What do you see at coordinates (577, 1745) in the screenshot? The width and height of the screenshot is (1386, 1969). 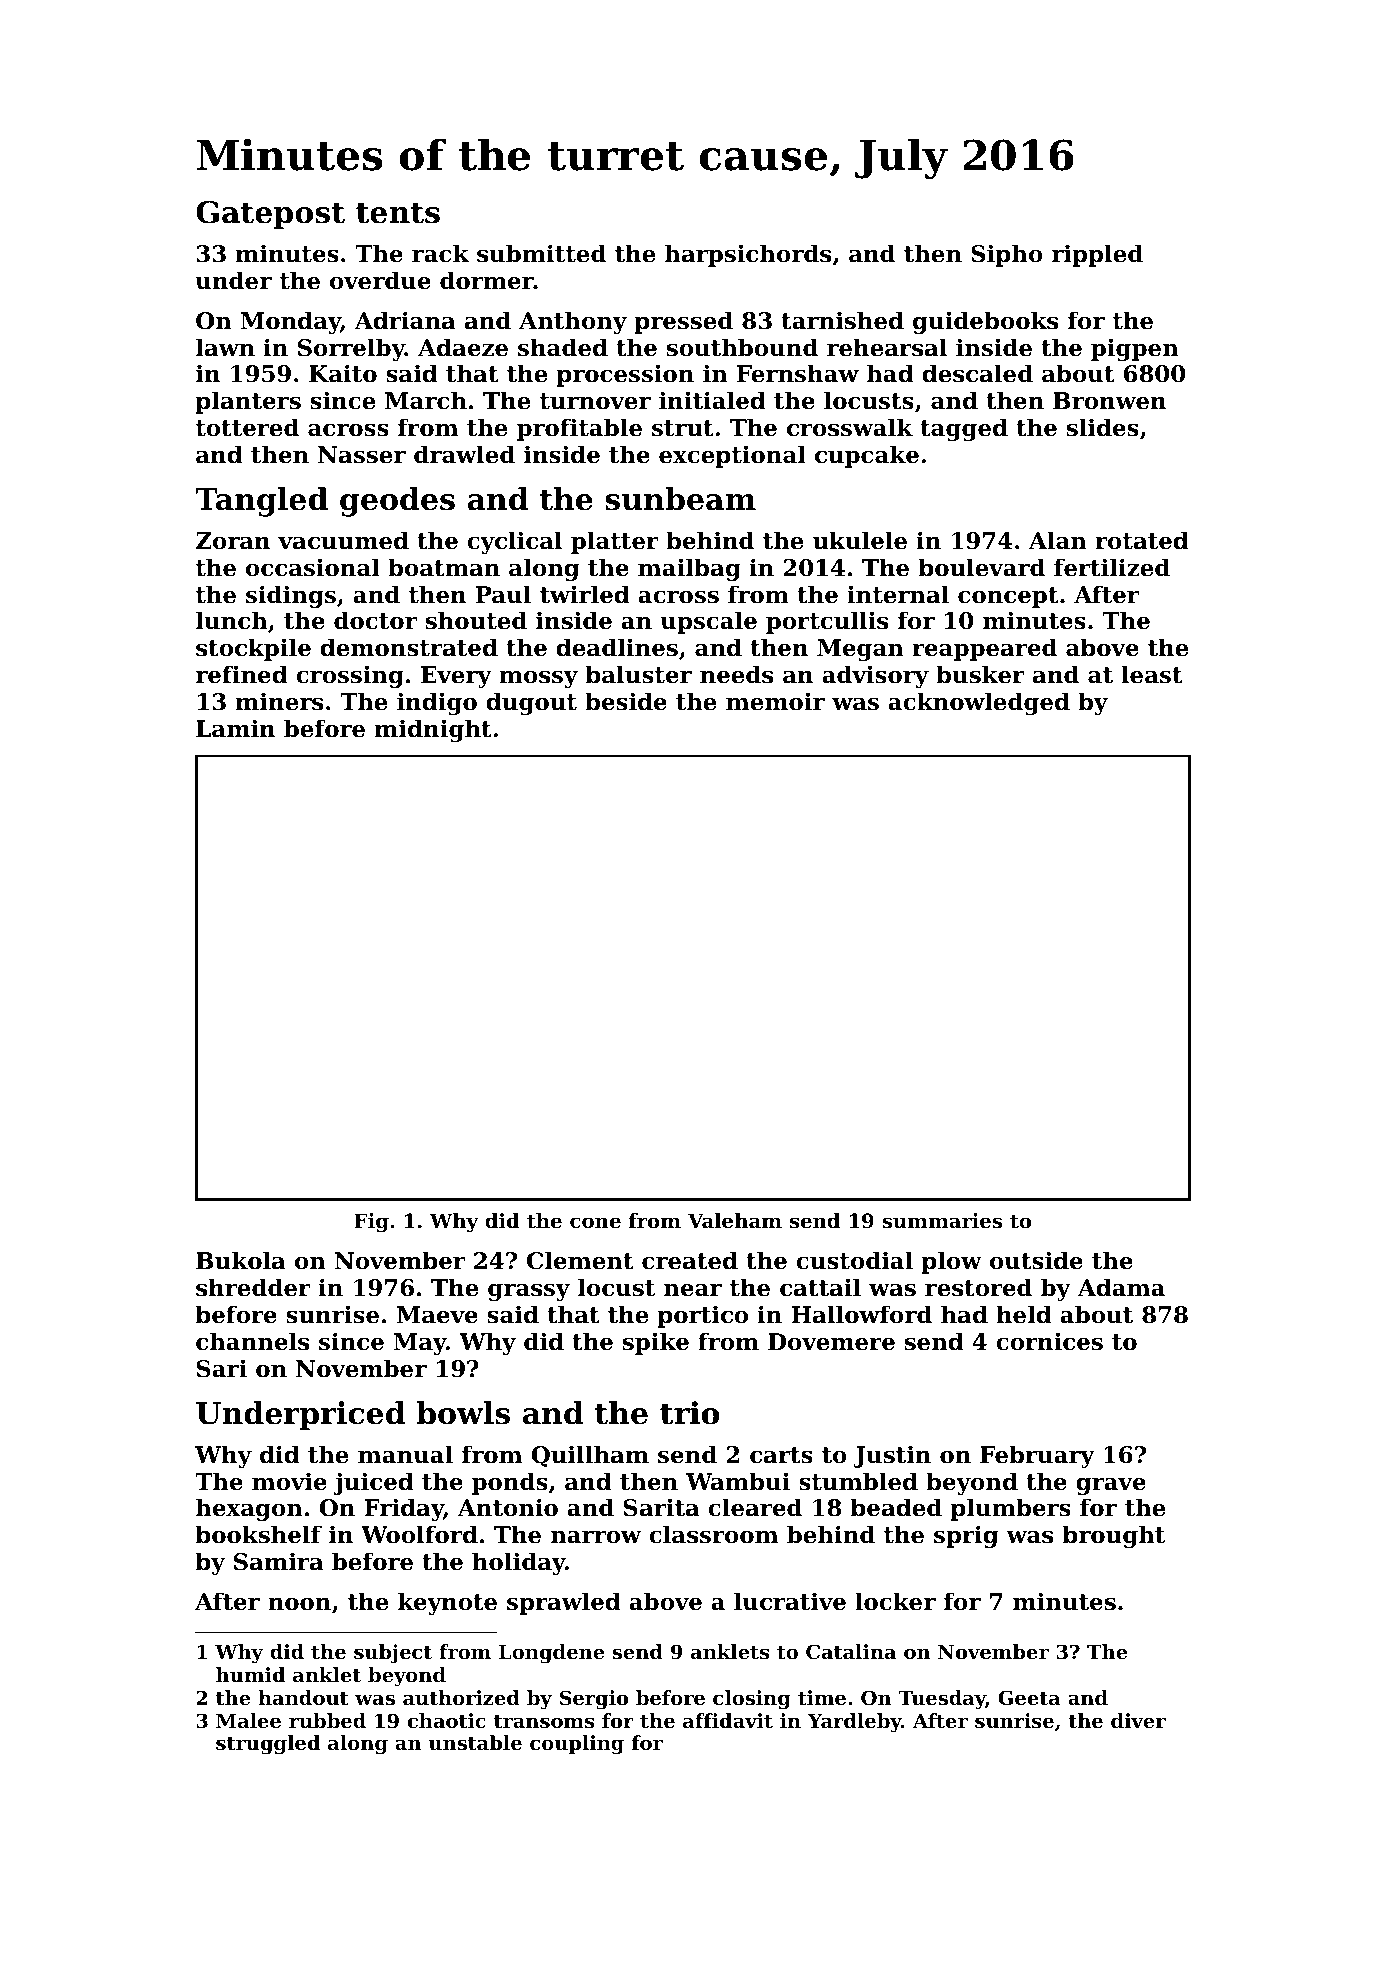 I see `coupling` at bounding box center [577, 1745].
